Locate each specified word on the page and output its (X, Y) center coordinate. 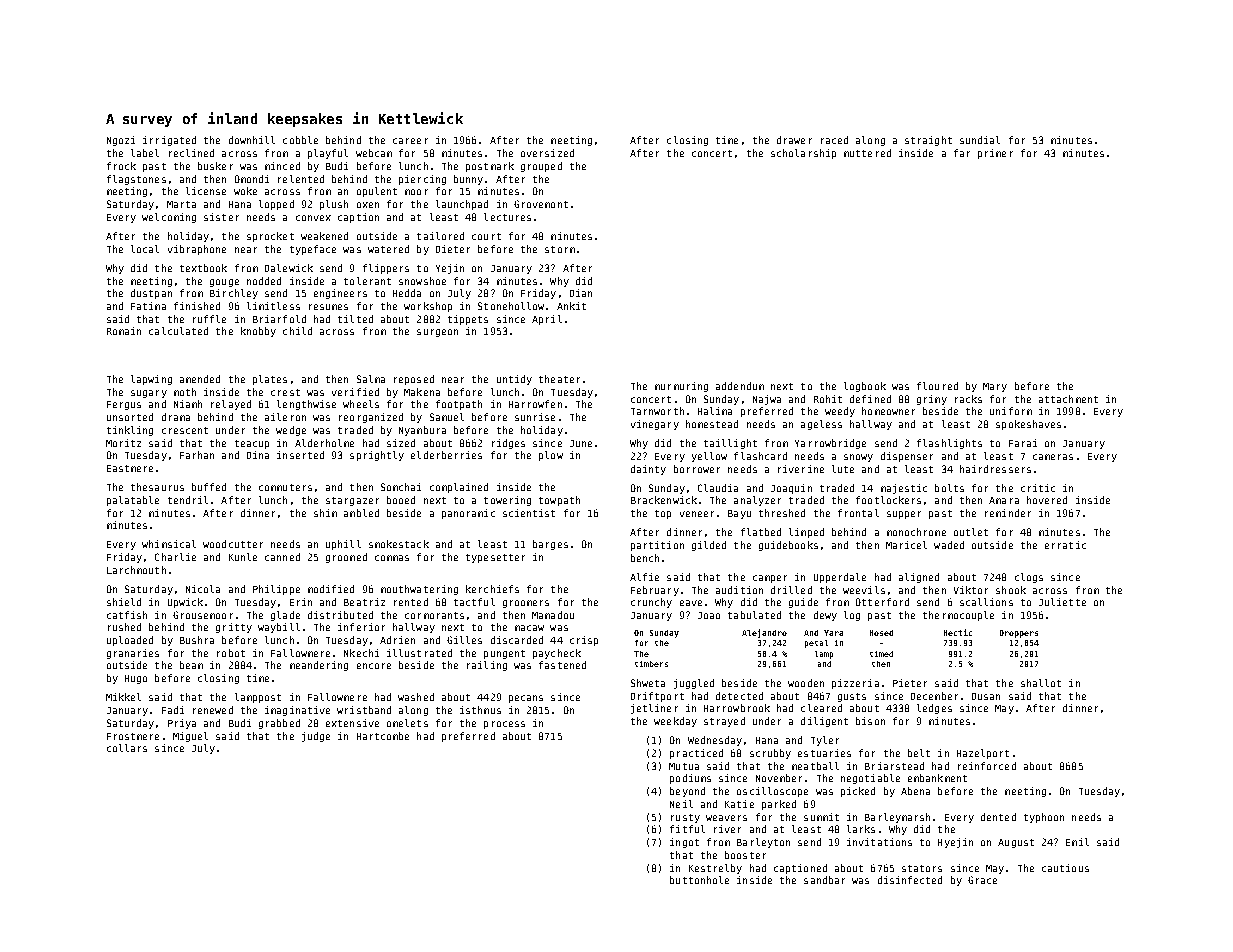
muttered (867, 153)
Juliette (1062, 602)
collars (127, 748)
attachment (1068, 399)
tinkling (130, 431)
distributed (340, 615)
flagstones (136, 180)
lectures (507, 217)
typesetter (495, 558)
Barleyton (763, 843)
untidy (514, 380)
